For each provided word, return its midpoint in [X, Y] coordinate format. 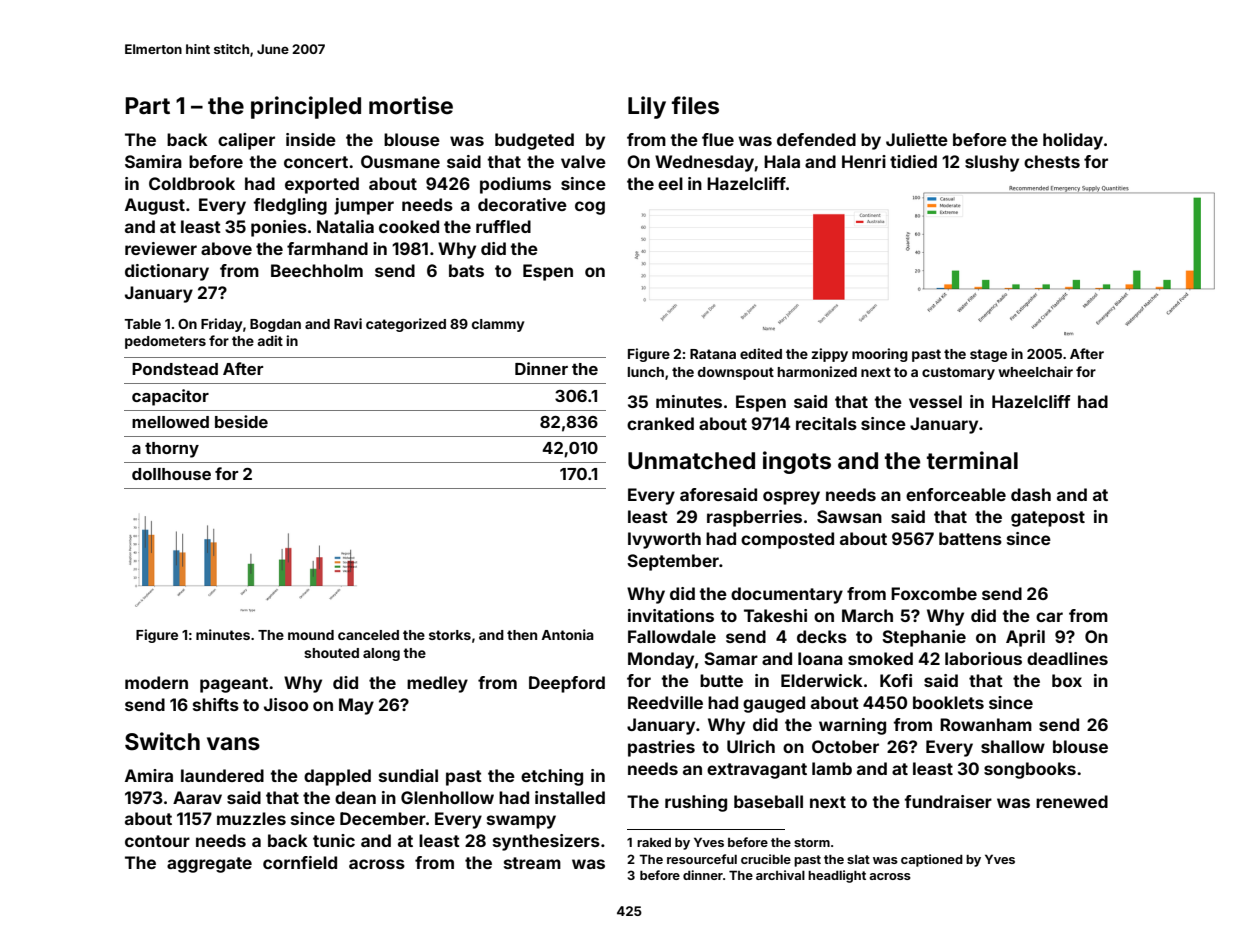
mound [311, 635]
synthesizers [546, 842]
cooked [409, 226]
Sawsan [849, 516]
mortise [411, 105]
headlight [837, 876]
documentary [787, 595]
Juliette [917, 139]
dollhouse [171, 474]
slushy [992, 163]
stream [532, 863]
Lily [647, 107]
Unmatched [691, 461]
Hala [782, 161]
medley [437, 684]
